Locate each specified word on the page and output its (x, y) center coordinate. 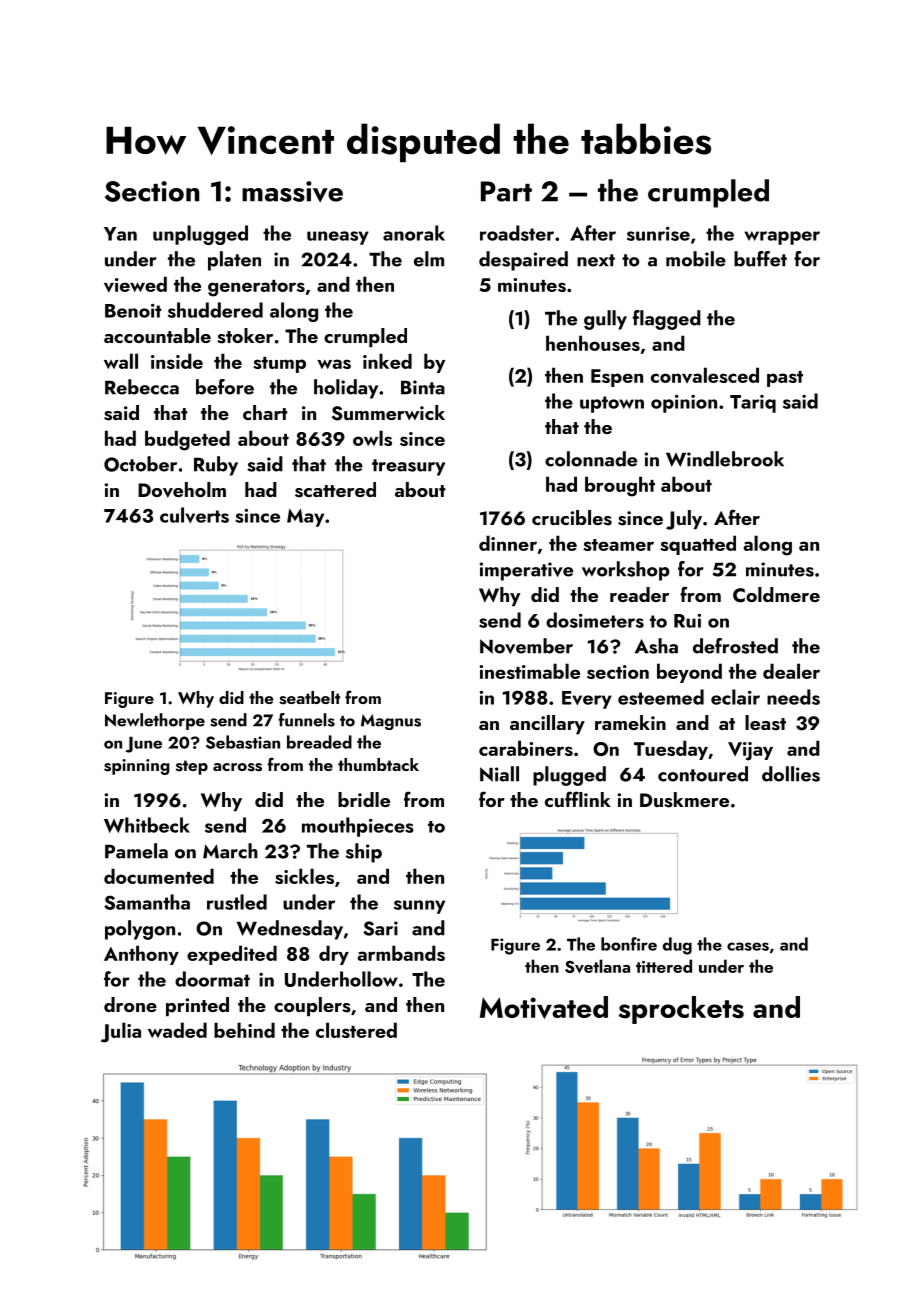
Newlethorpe (155, 721)
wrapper (782, 238)
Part (506, 191)
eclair (735, 697)
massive (292, 192)
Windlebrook (725, 459)
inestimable (529, 671)
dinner (508, 543)
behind (244, 1030)
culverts (194, 515)
